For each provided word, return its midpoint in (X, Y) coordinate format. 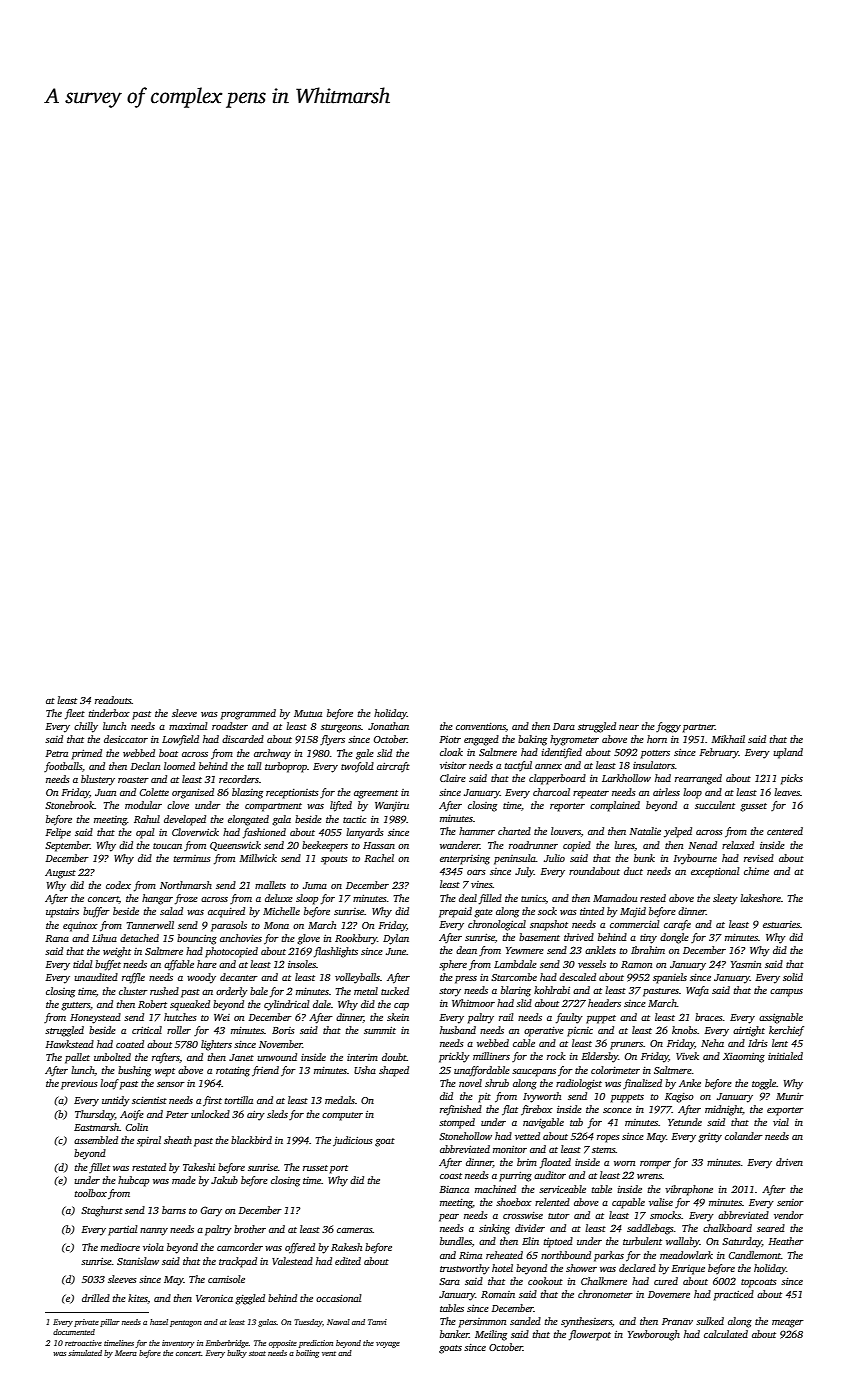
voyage (388, 1345)
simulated (85, 1353)
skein (398, 1017)
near (629, 727)
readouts (113, 700)
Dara (564, 726)
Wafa (697, 991)
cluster (133, 991)
